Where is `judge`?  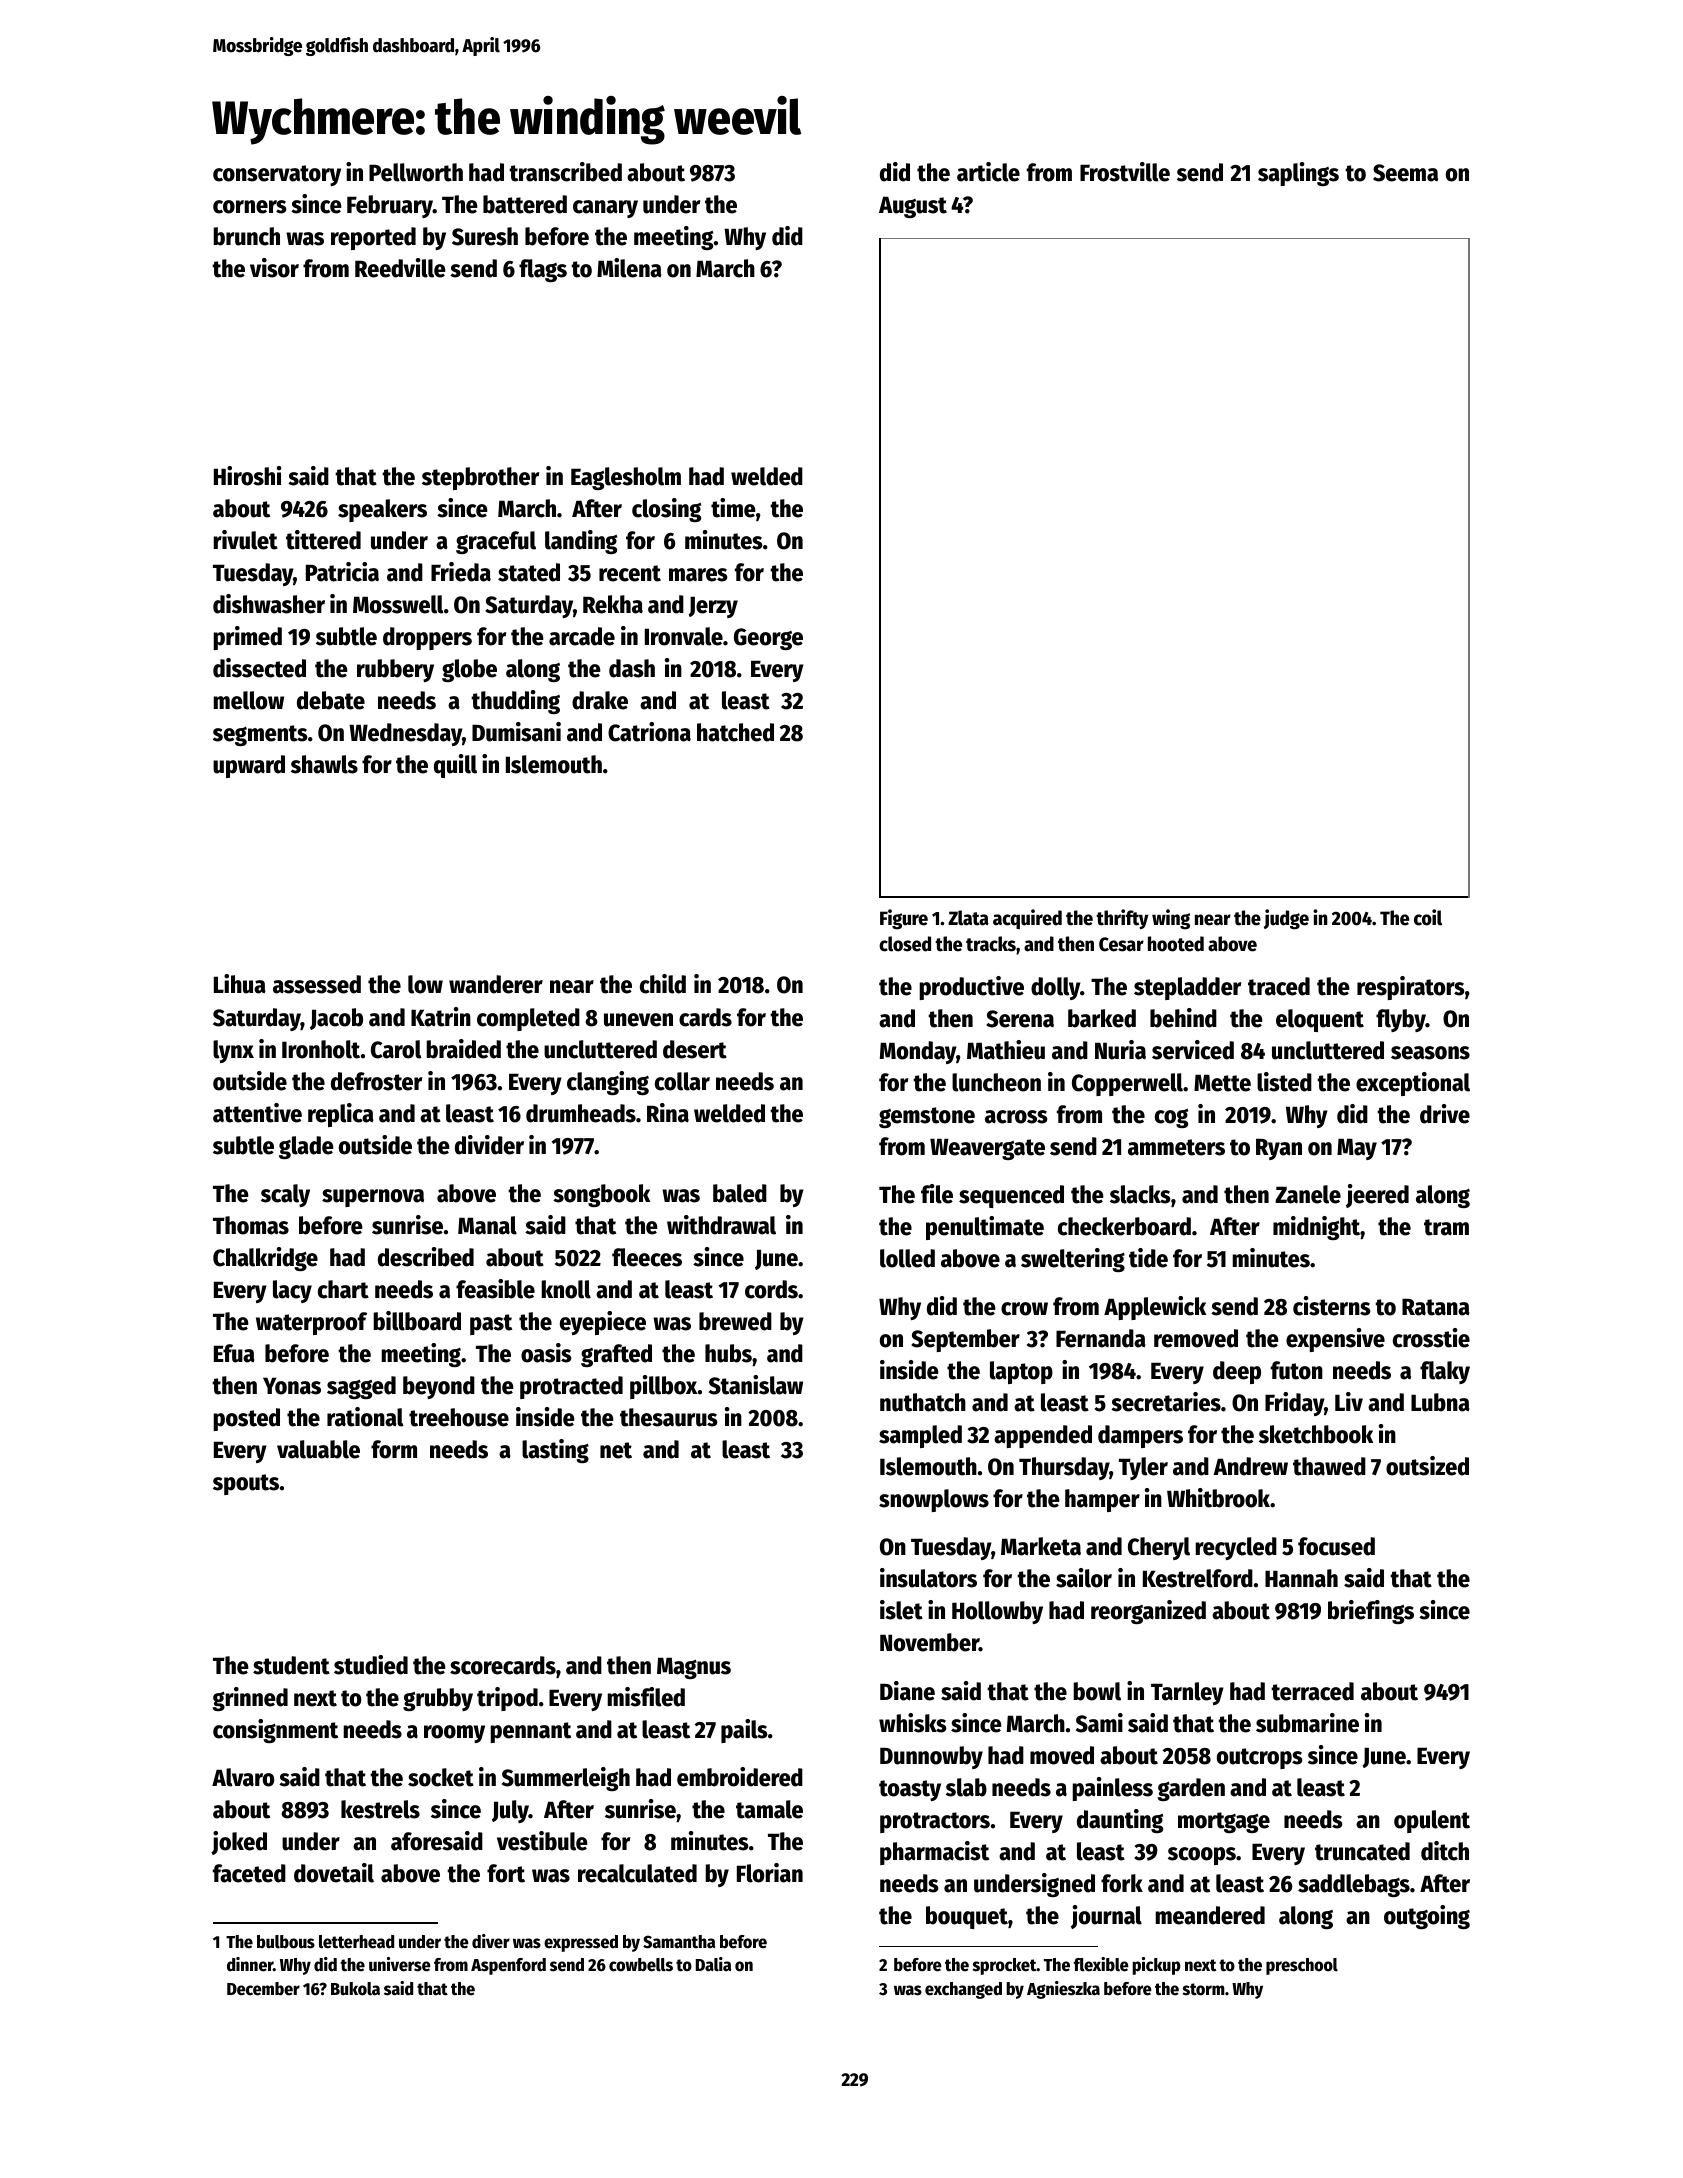
judge is located at coordinates (1286, 919).
